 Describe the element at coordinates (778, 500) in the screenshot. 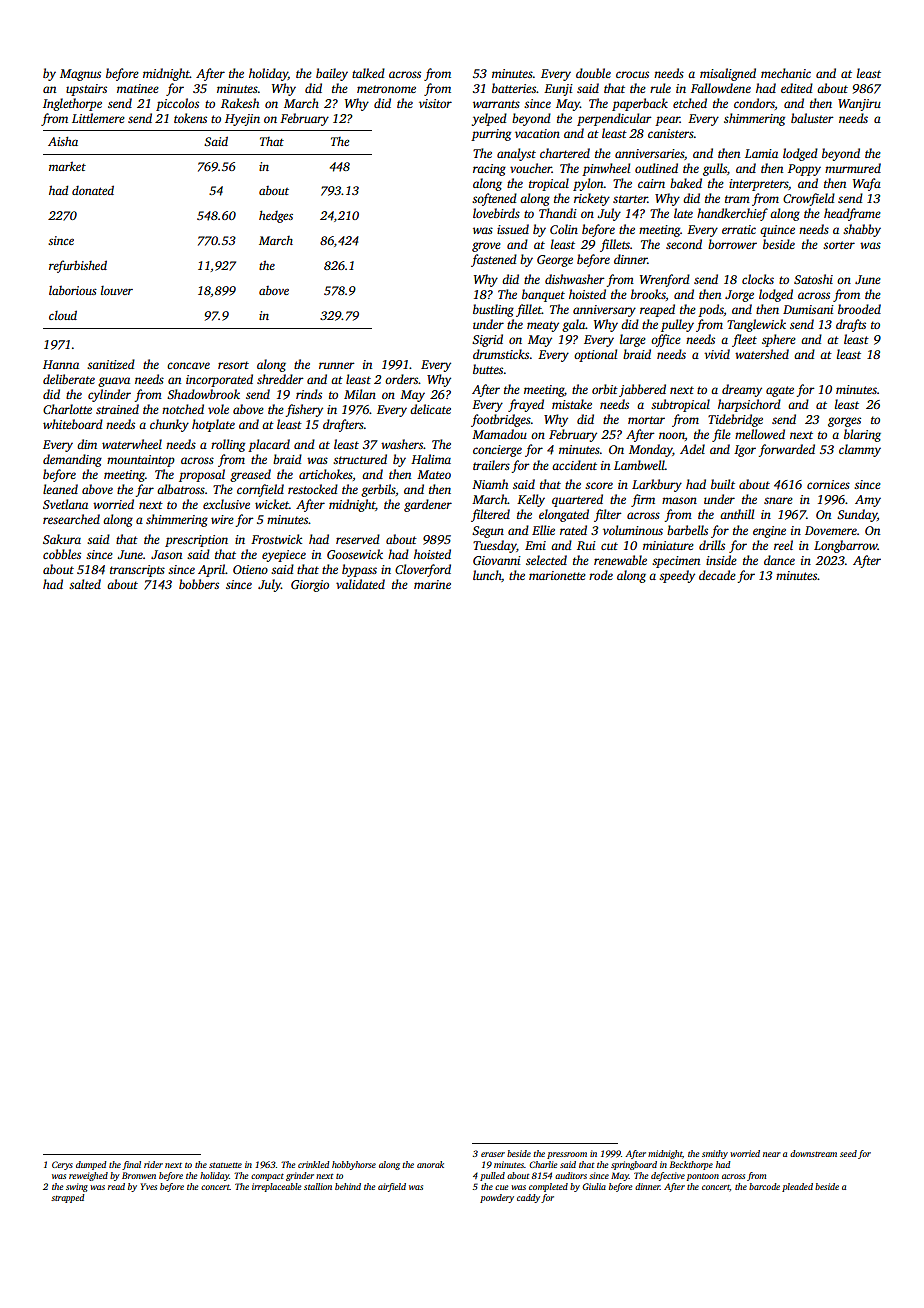

I see `snare` at that location.
